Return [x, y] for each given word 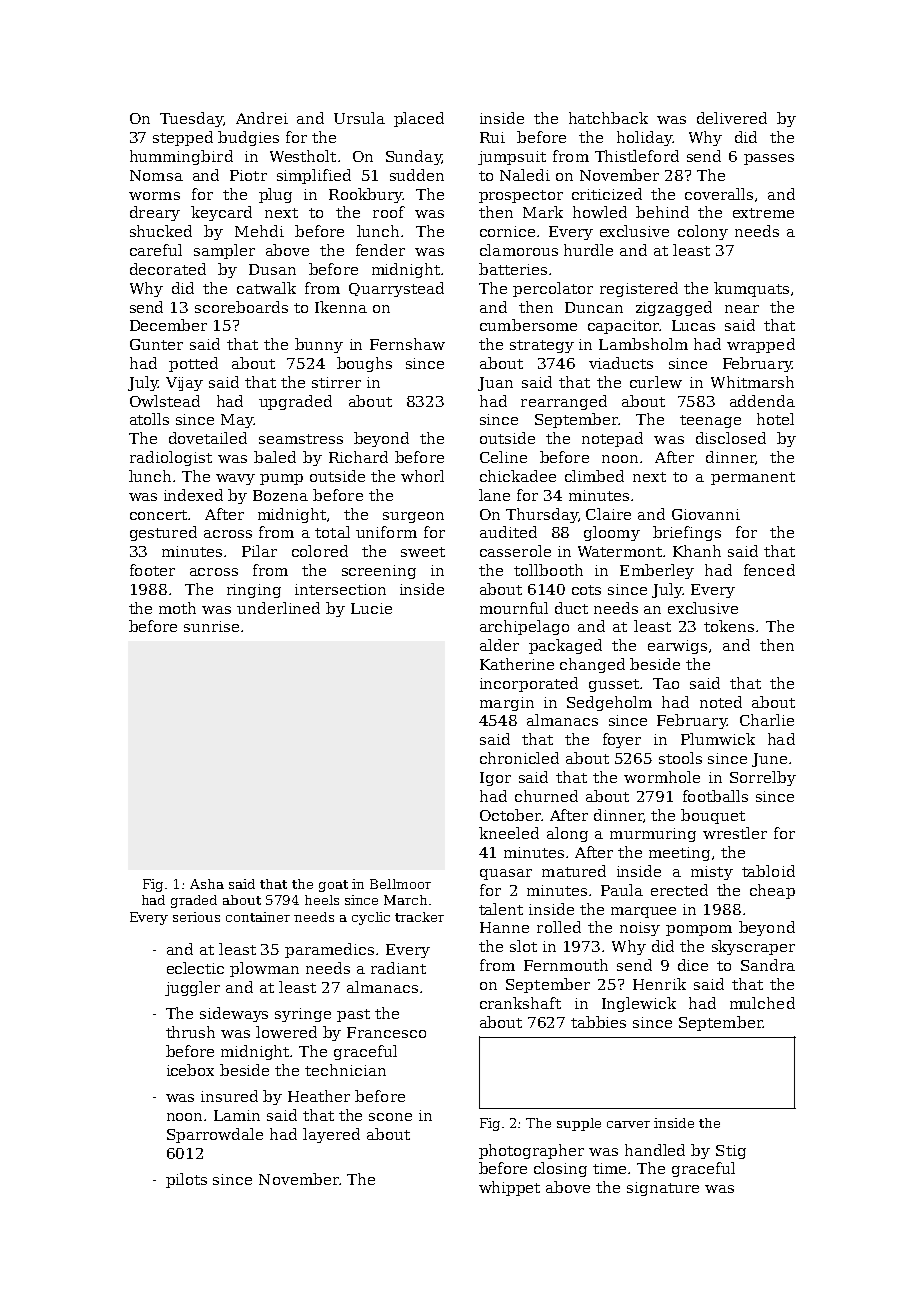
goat [333, 886]
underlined [278, 608]
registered [639, 289]
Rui [492, 137]
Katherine [517, 664]
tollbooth [548, 570]
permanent [753, 478]
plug [275, 195]
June [769, 760]
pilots [186, 1180]
